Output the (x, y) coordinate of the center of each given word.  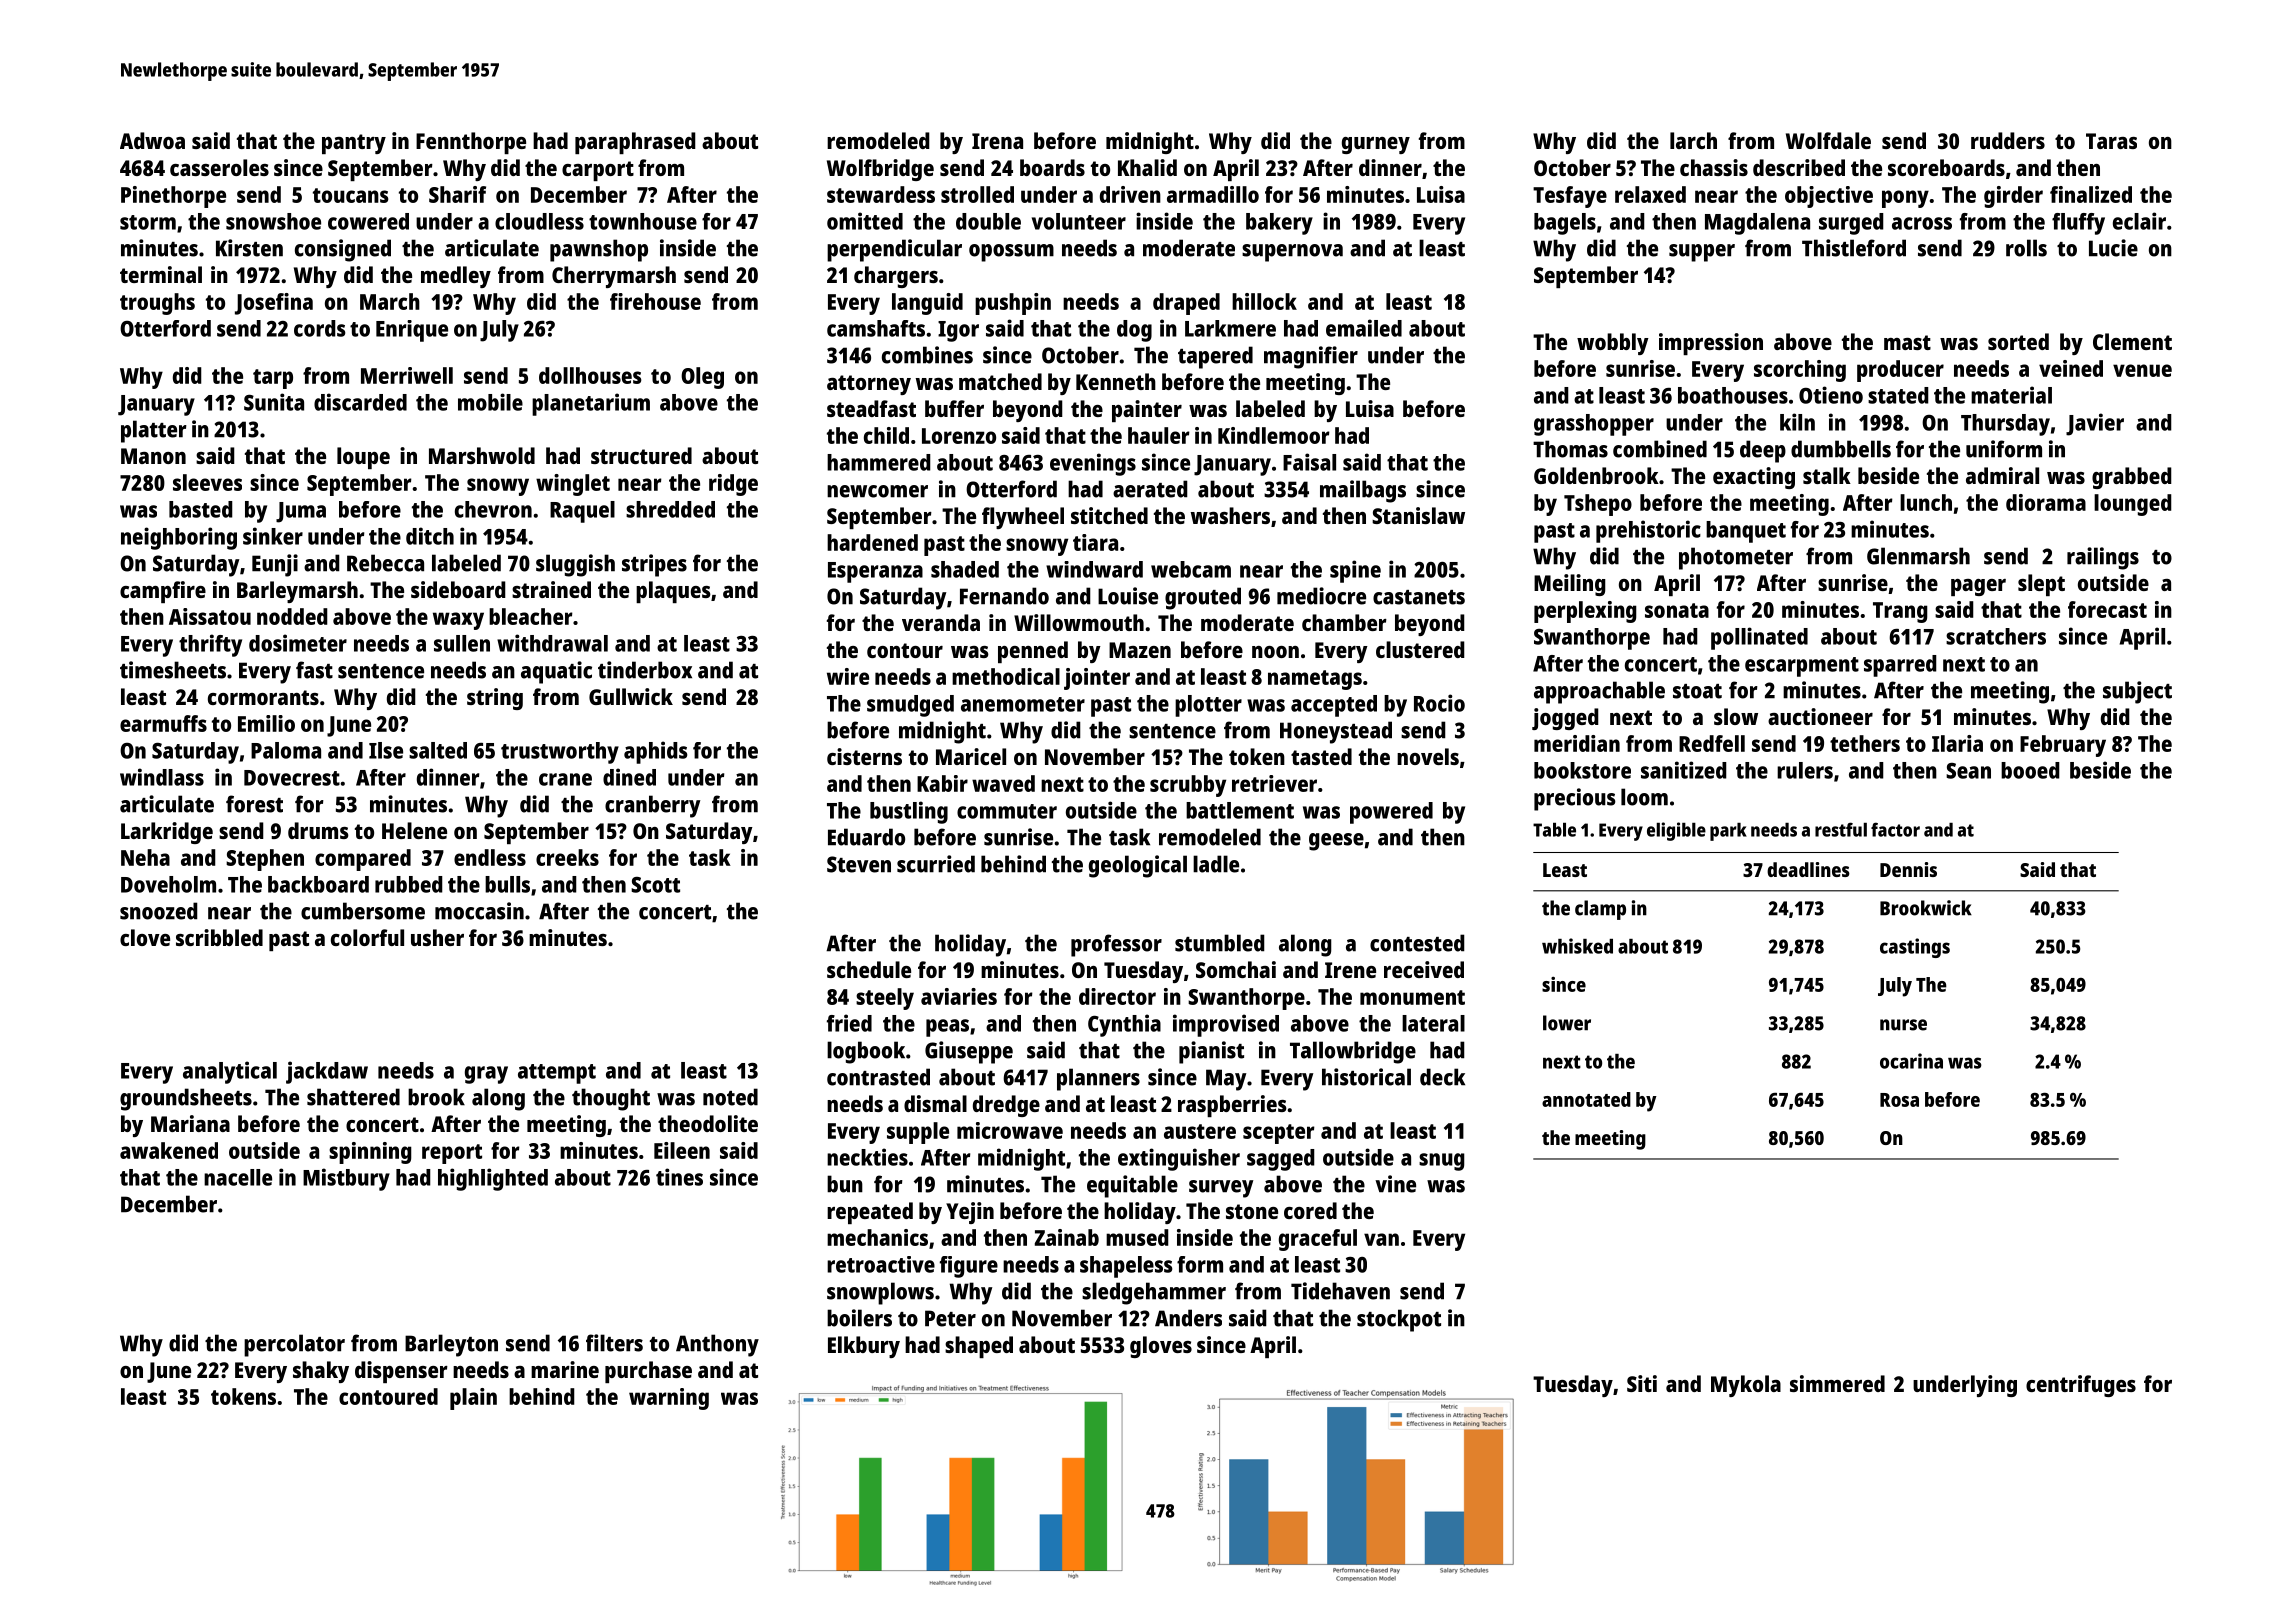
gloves (1161, 1347)
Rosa (1899, 1100)
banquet (1746, 532)
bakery (1279, 224)
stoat (1697, 691)
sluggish (575, 565)
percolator (294, 1345)
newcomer (877, 491)
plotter (1208, 706)
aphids (656, 752)
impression (1711, 344)
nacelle (238, 1177)
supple (918, 1133)
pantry (354, 144)
